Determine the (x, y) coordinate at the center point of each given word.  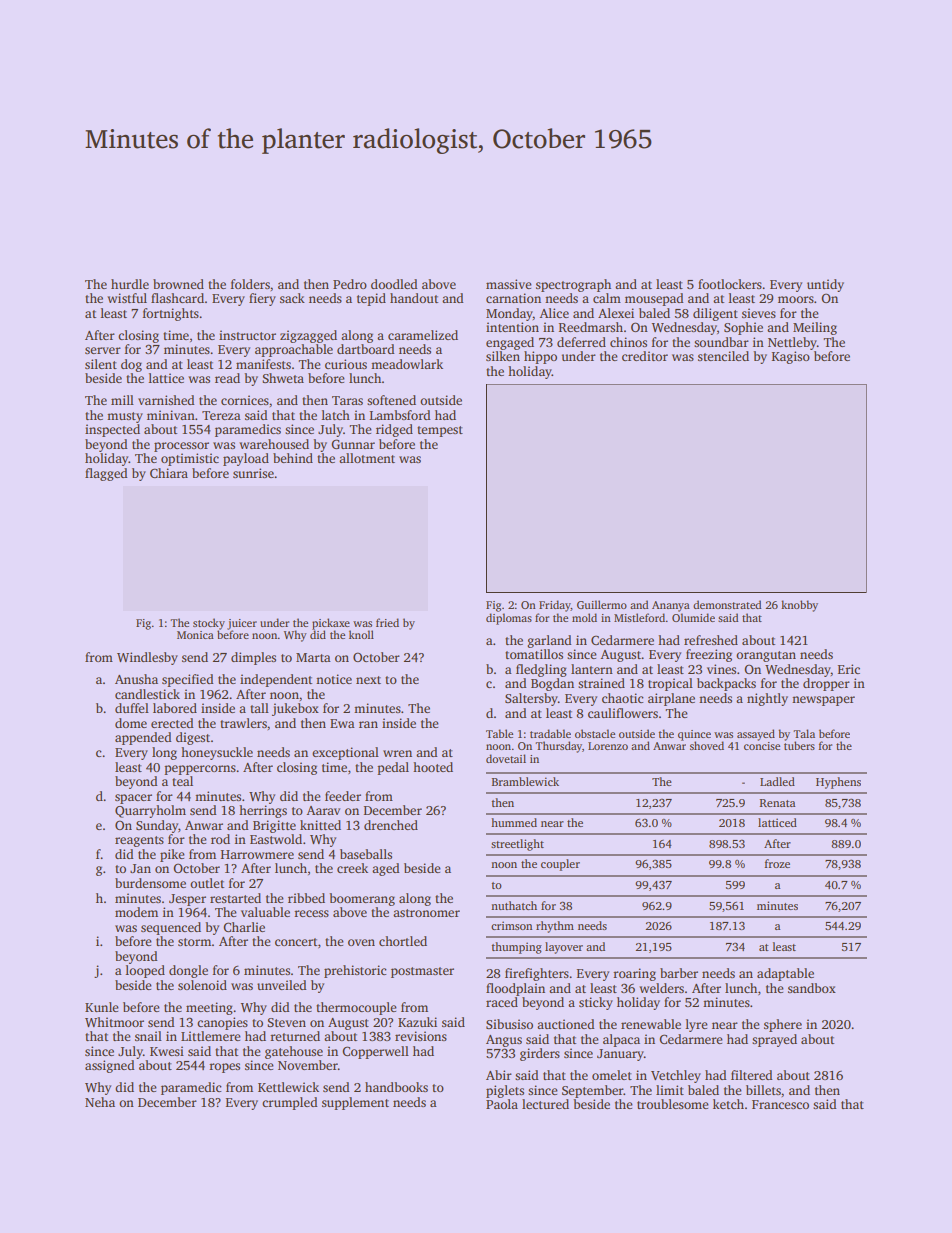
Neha (100, 1102)
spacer (133, 799)
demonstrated (727, 604)
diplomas (509, 619)
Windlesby (147, 658)
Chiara (169, 473)
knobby (799, 606)
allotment (367, 458)
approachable (294, 350)
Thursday (558, 747)
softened (391, 400)
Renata (777, 803)
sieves (759, 313)
